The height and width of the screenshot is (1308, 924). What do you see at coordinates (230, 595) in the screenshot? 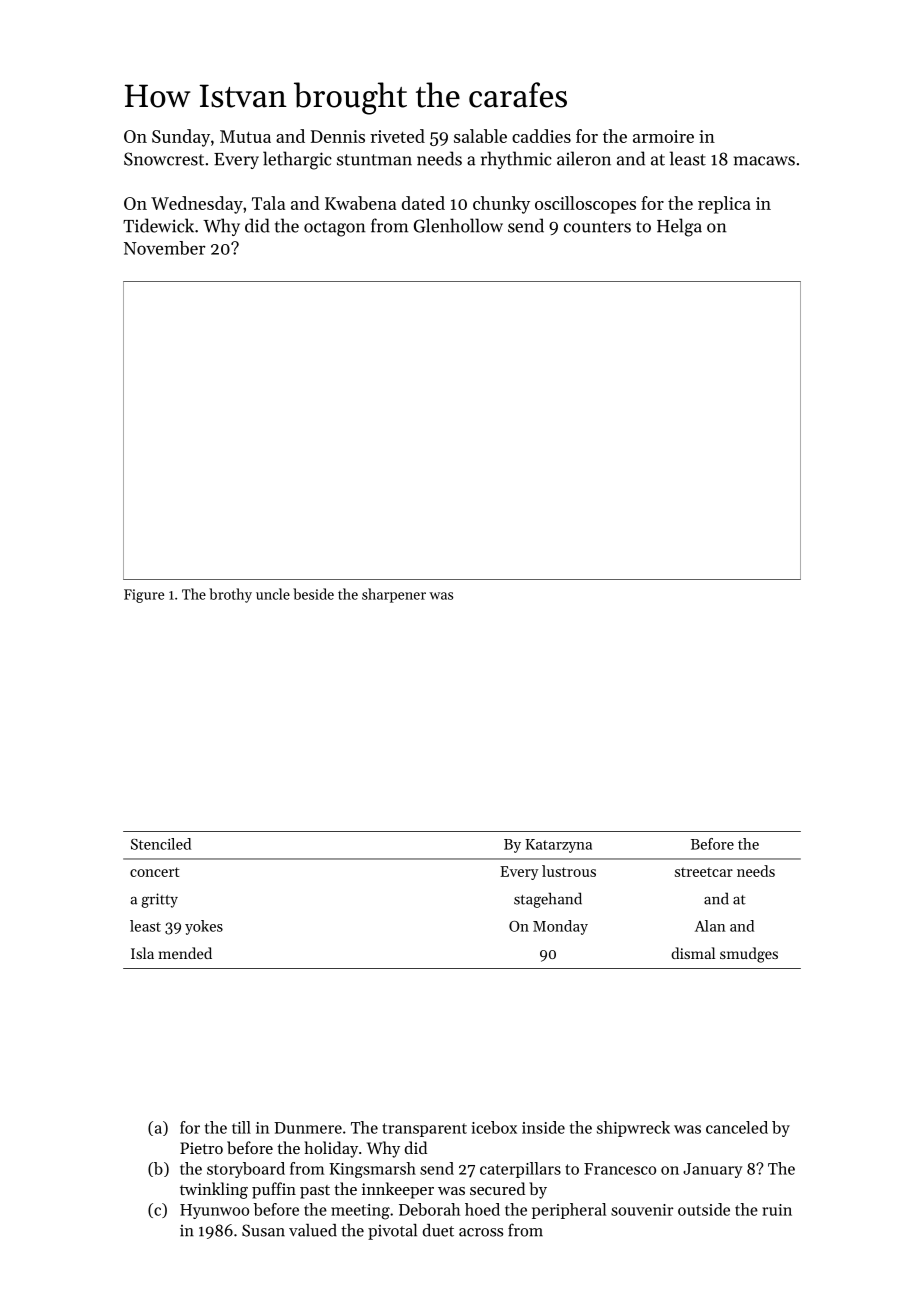
I see `brothy` at bounding box center [230, 595].
